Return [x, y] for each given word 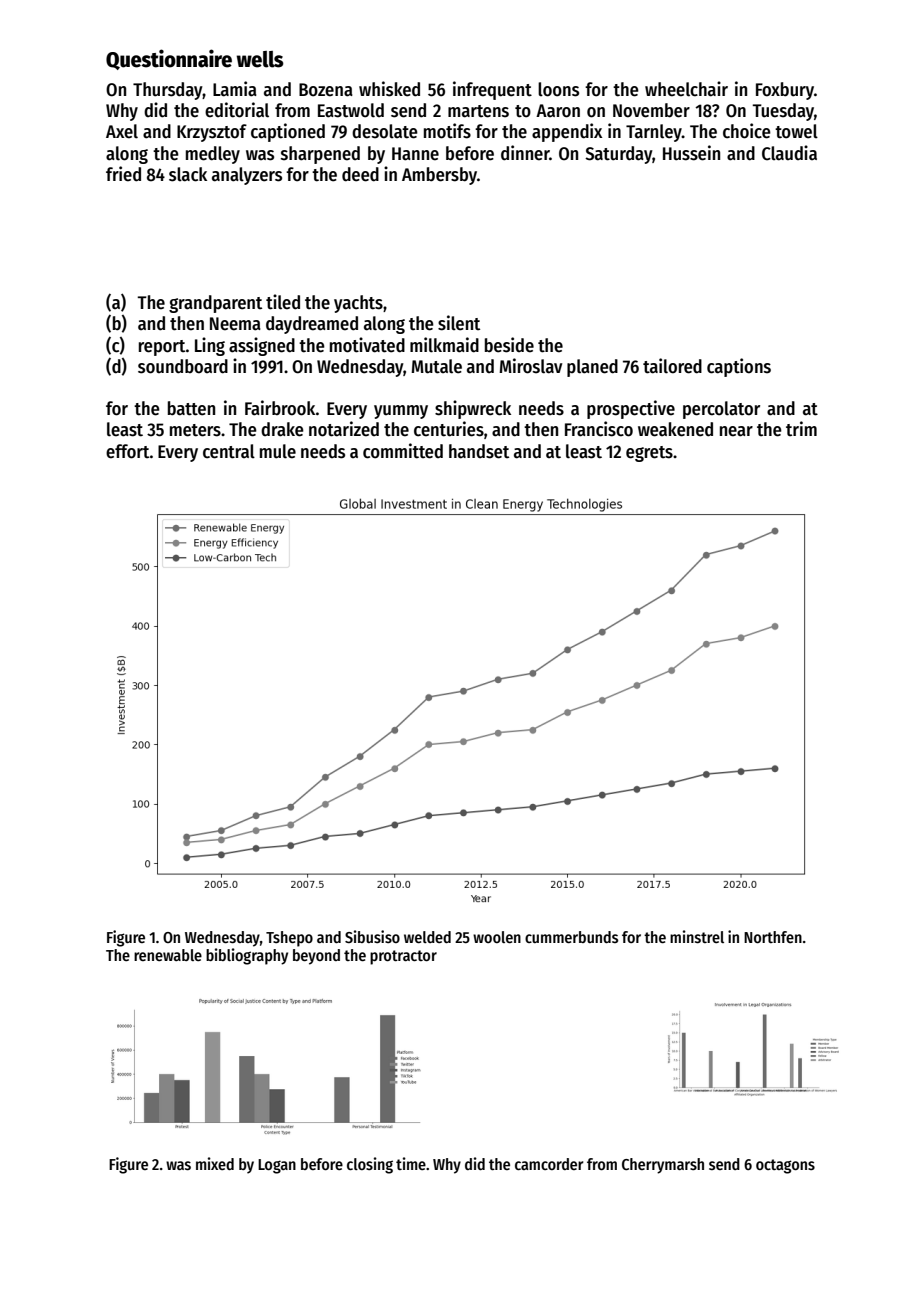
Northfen [773, 937]
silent [459, 323]
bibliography [247, 956]
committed [403, 451]
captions [739, 367]
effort [128, 451]
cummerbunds [571, 937]
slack [188, 174]
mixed [215, 1163]
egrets [649, 454]
